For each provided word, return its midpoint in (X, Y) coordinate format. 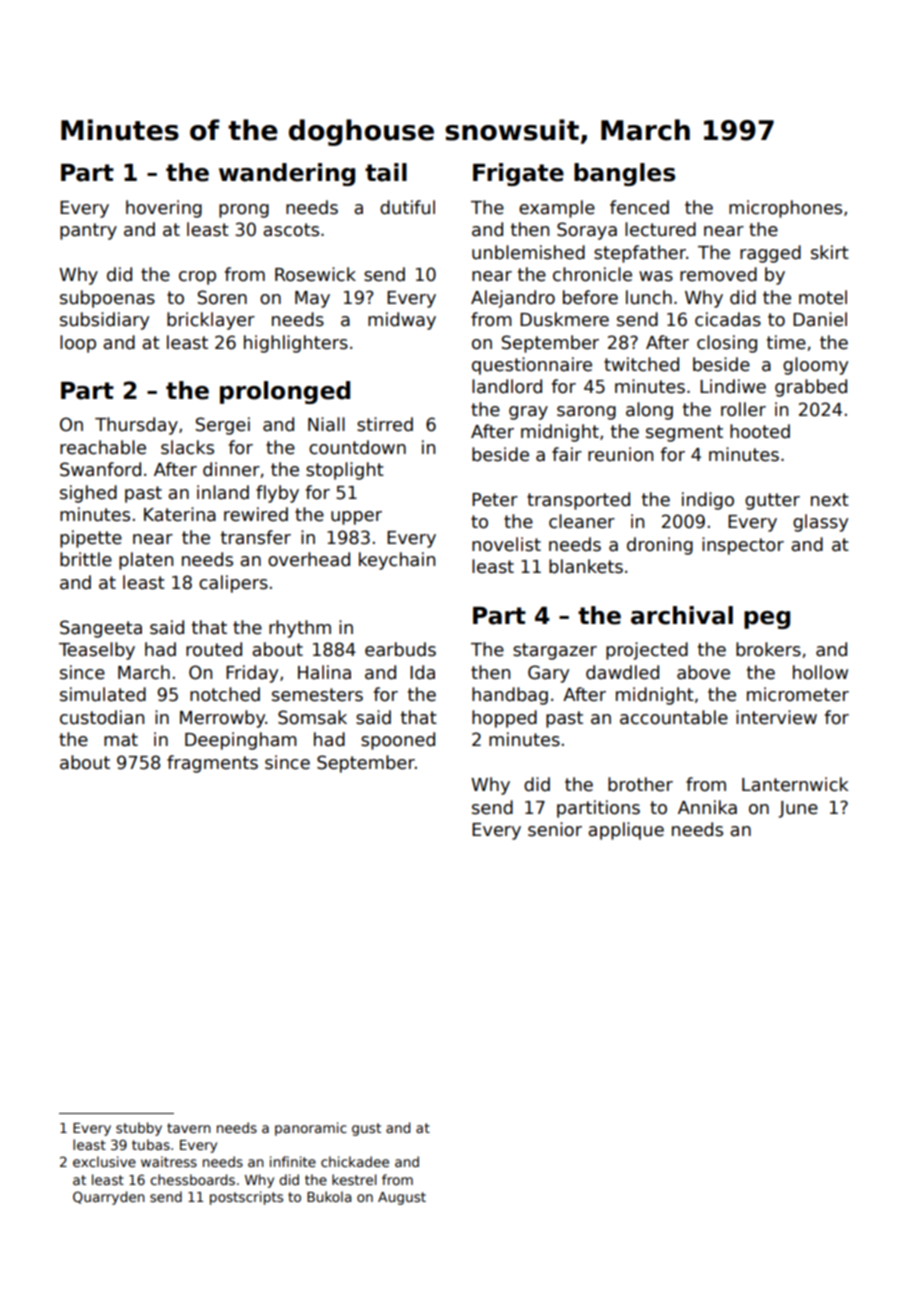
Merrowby (223, 719)
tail (386, 172)
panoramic (311, 1129)
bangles (624, 174)
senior (555, 829)
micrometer (798, 694)
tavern (189, 1128)
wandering (287, 174)
